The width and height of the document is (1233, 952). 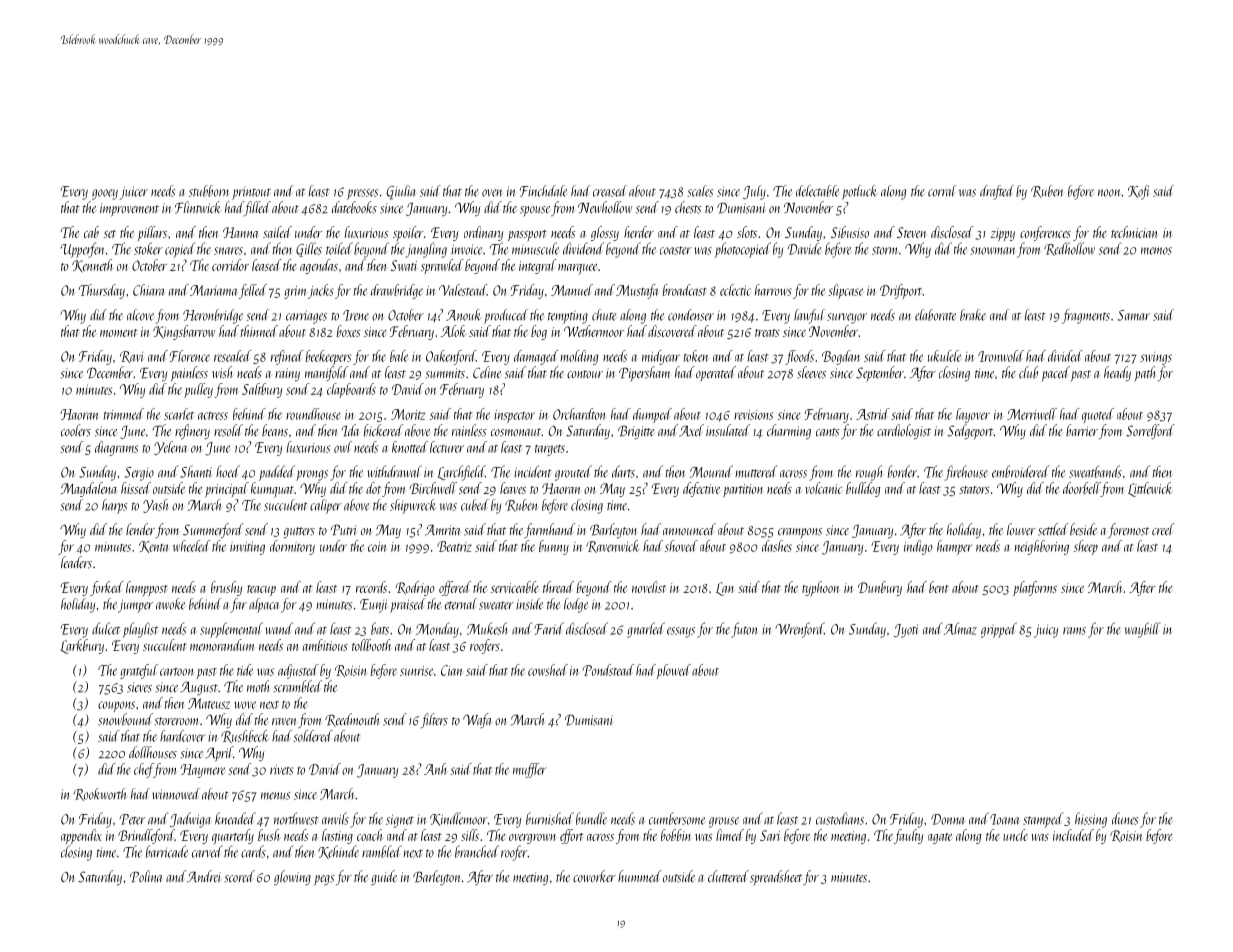 What do you see at coordinates (116, 706) in the document?
I see `coupons` at bounding box center [116, 706].
